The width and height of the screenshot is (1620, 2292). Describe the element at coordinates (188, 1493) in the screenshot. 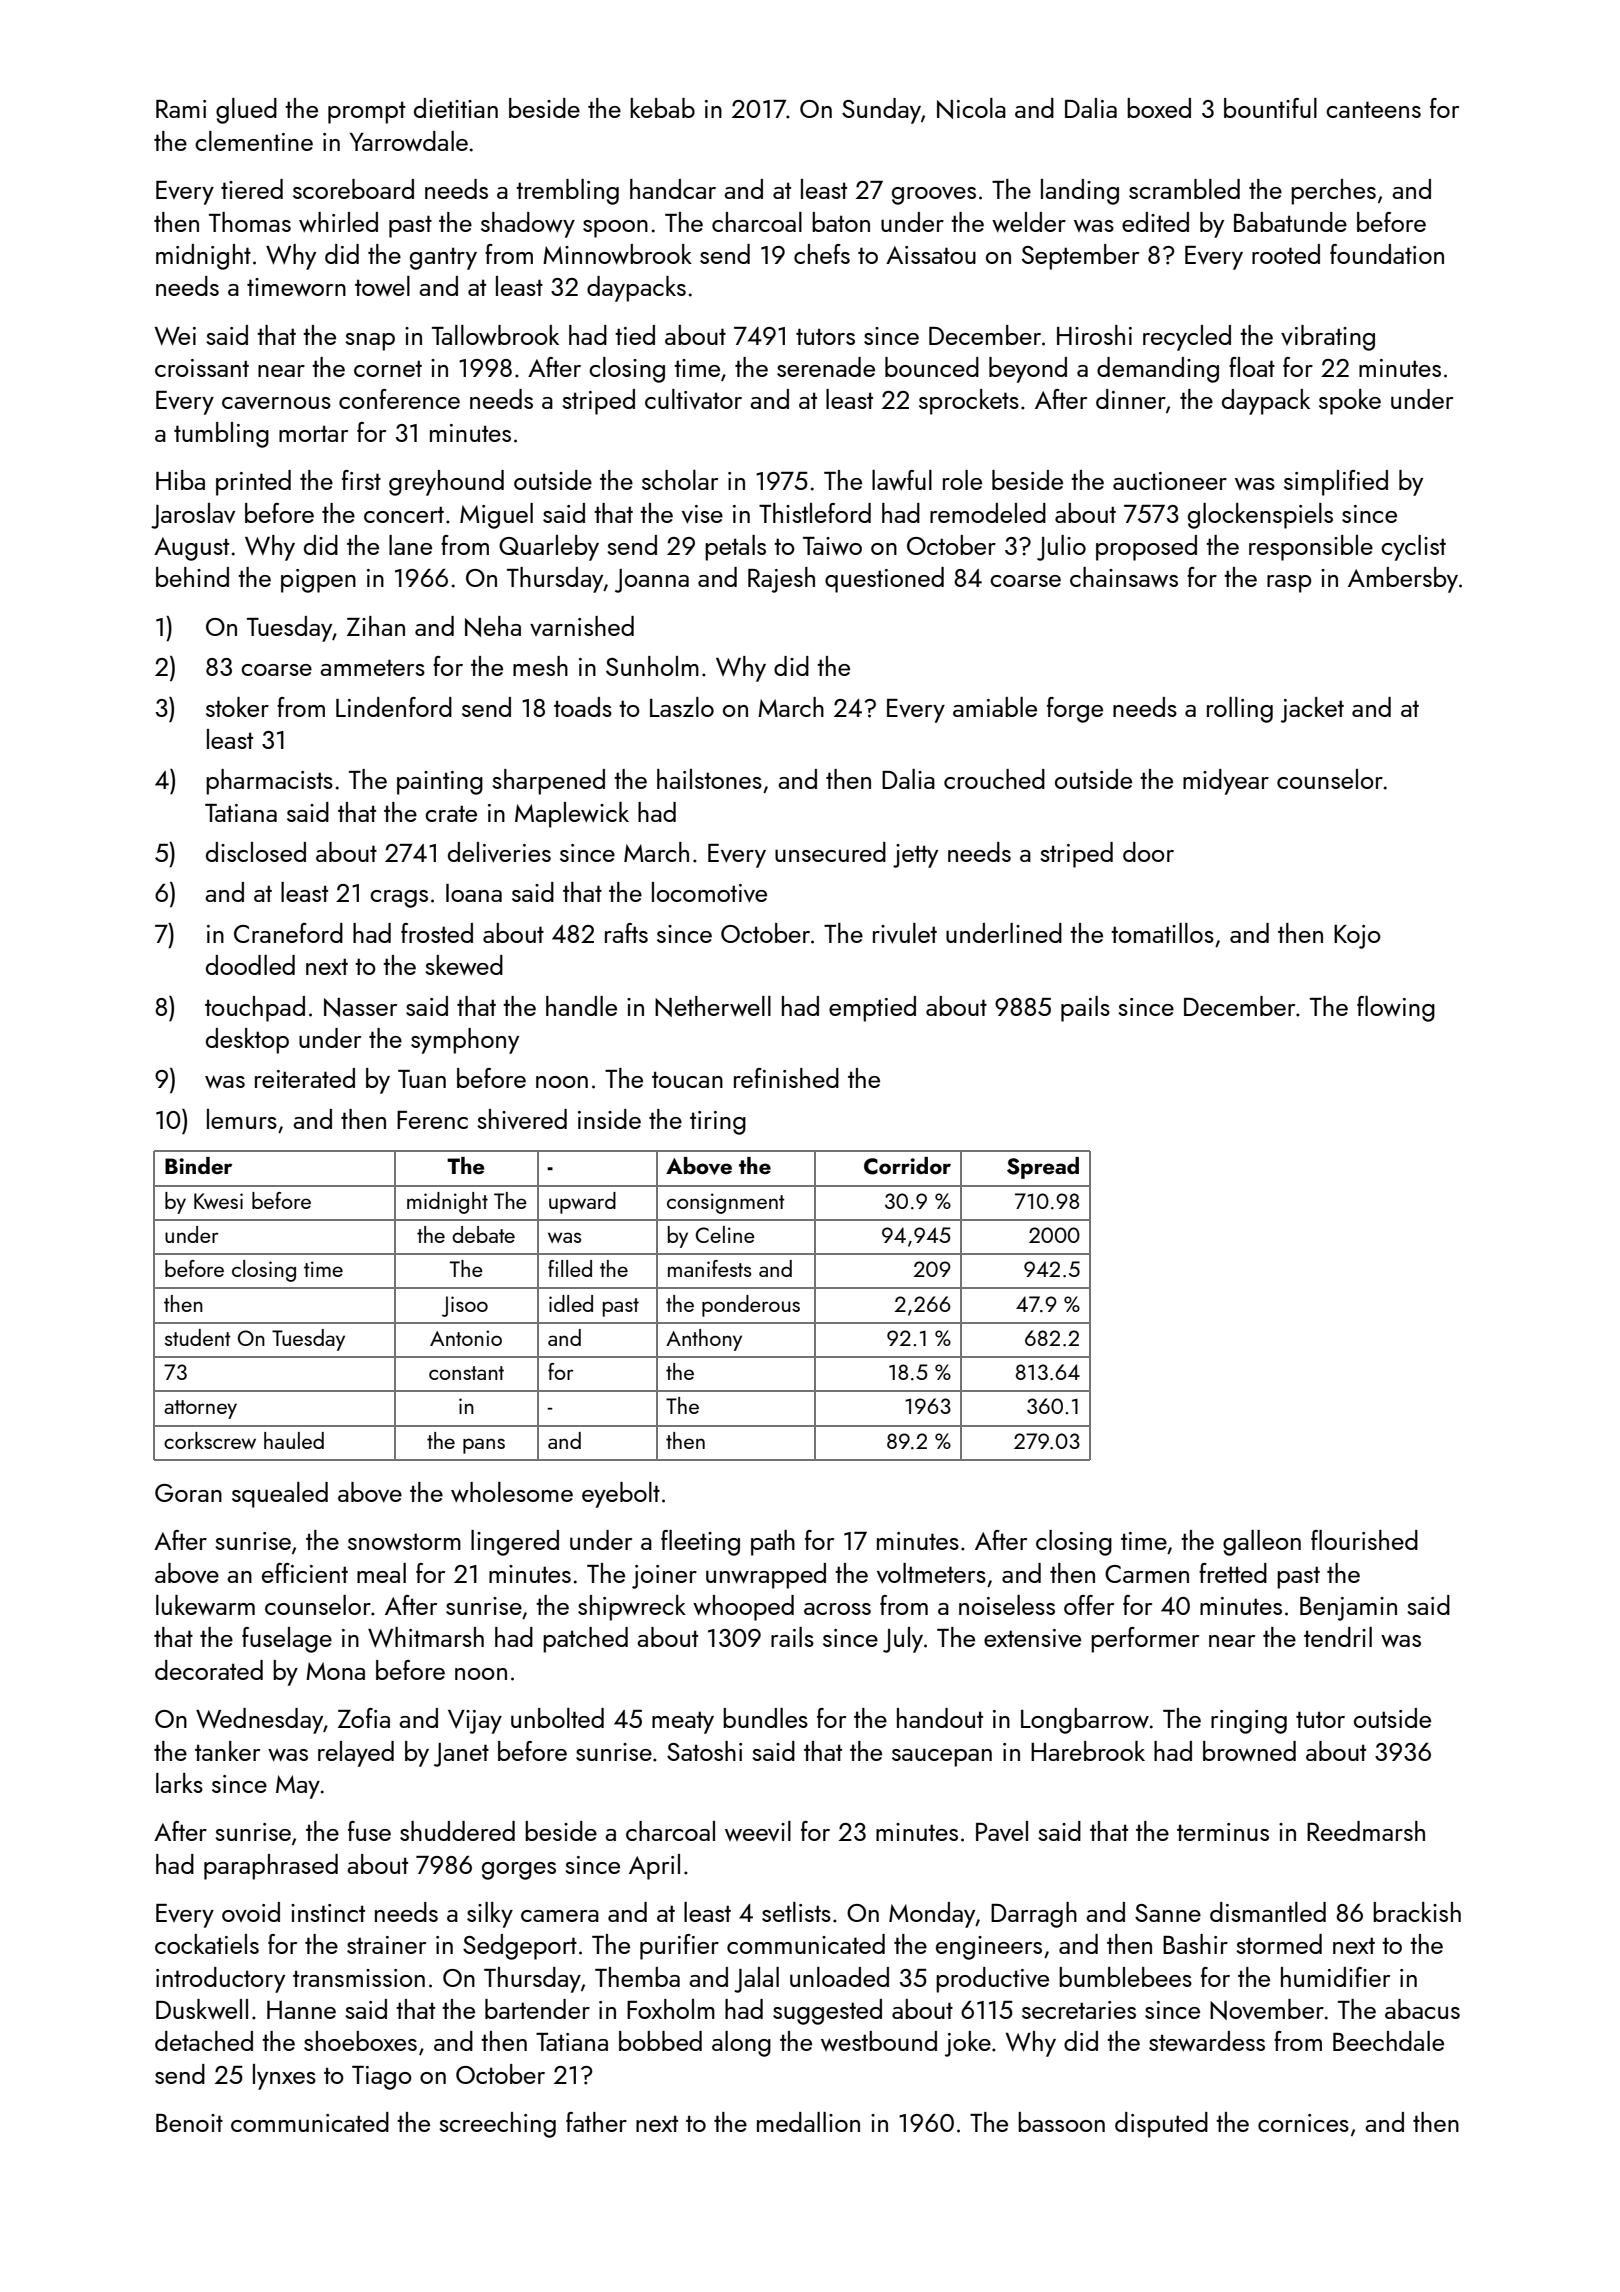

I see `Goran` at that location.
